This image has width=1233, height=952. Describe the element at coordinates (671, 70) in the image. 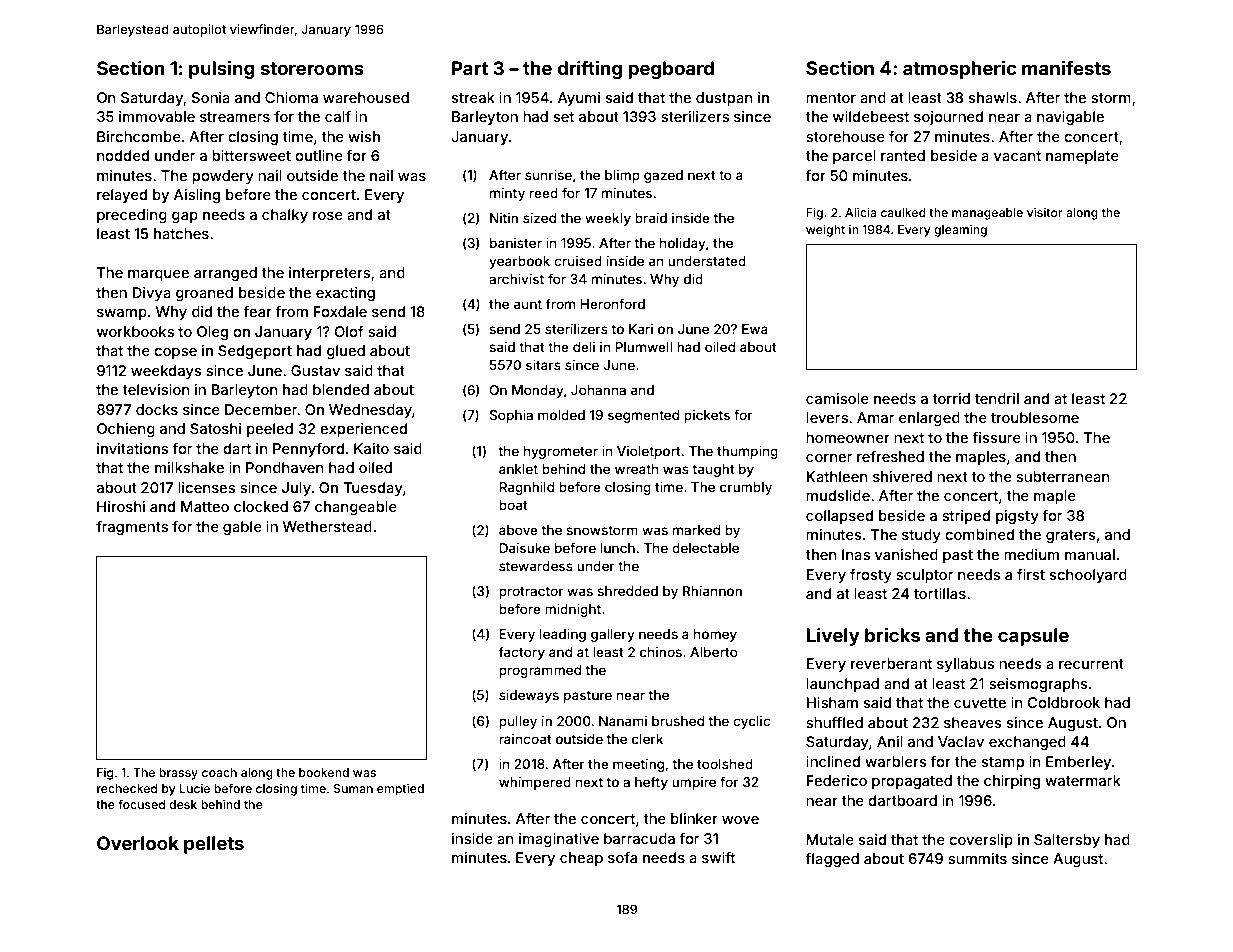

I see `pegboard` at that location.
